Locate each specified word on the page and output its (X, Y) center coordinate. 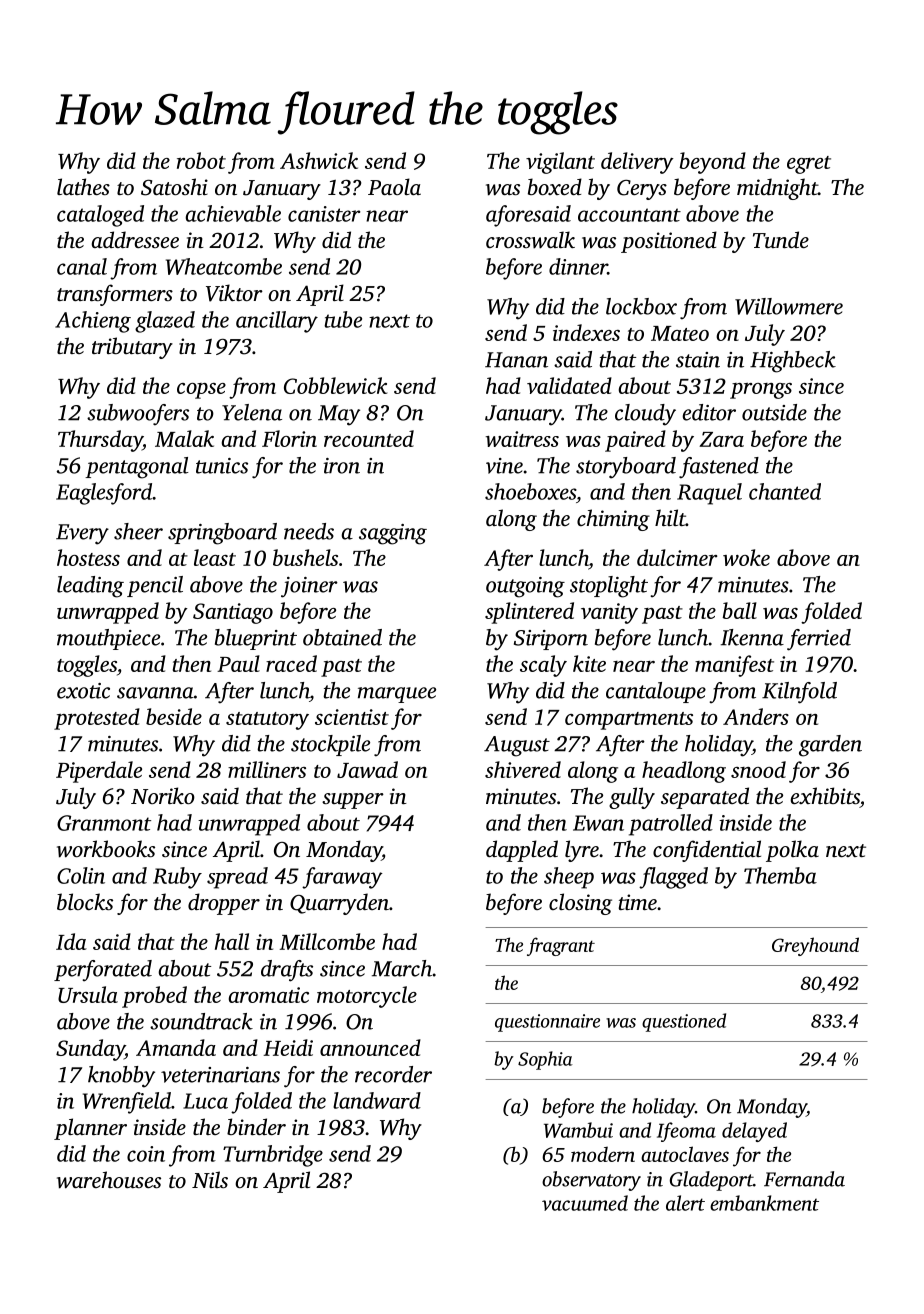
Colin (81, 875)
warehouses (109, 1180)
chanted (785, 491)
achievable (233, 213)
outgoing (525, 587)
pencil (155, 586)
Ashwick (319, 160)
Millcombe (327, 941)
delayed (754, 1132)
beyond (712, 163)
